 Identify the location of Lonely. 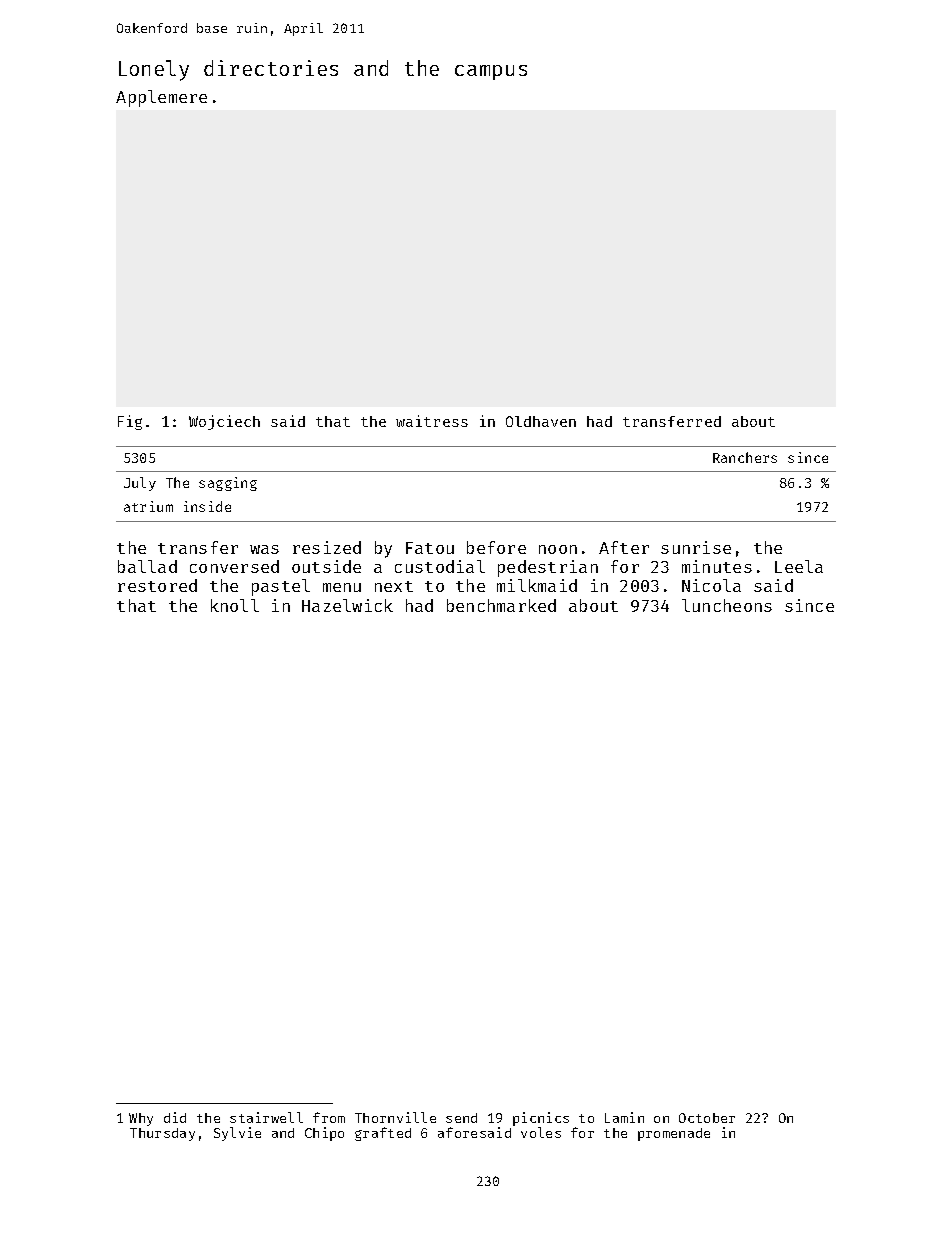
(154, 70).
